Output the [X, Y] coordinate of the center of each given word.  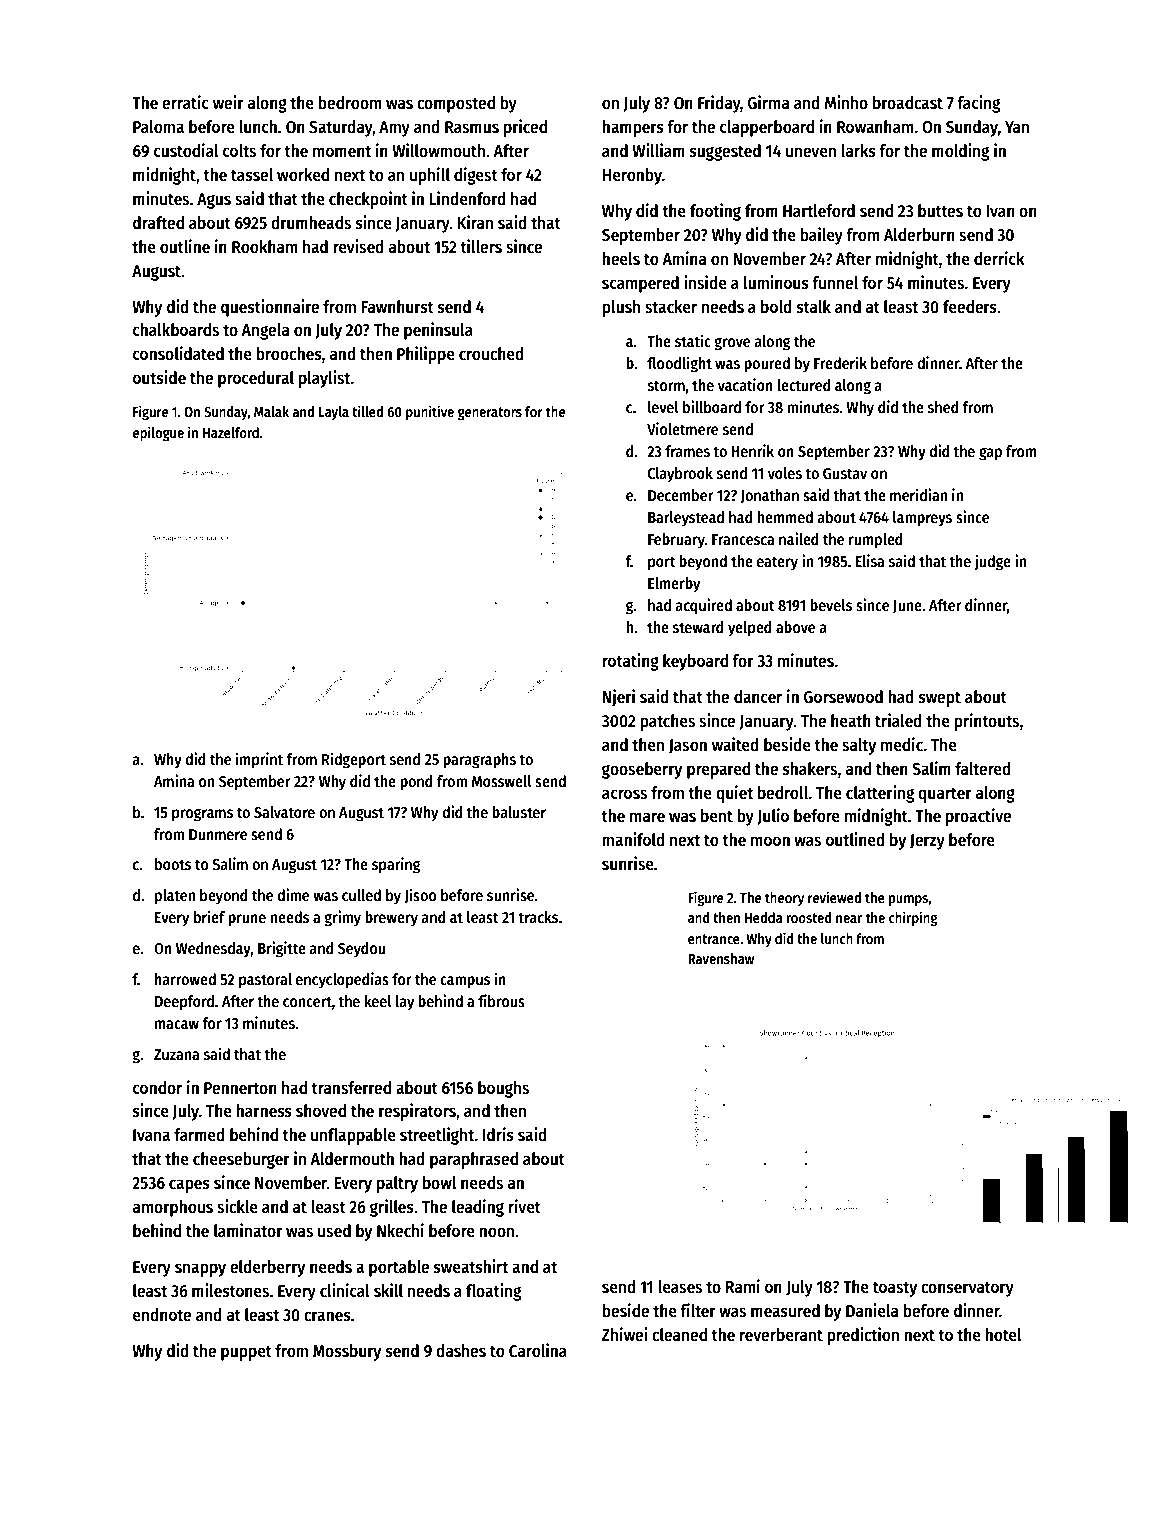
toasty [895, 1289]
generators [490, 413]
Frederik [840, 362]
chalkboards [176, 330]
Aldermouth [352, 1159]
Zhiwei [625, 1334]
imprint [259, 760]
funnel [835, 283]
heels [621, 259]
